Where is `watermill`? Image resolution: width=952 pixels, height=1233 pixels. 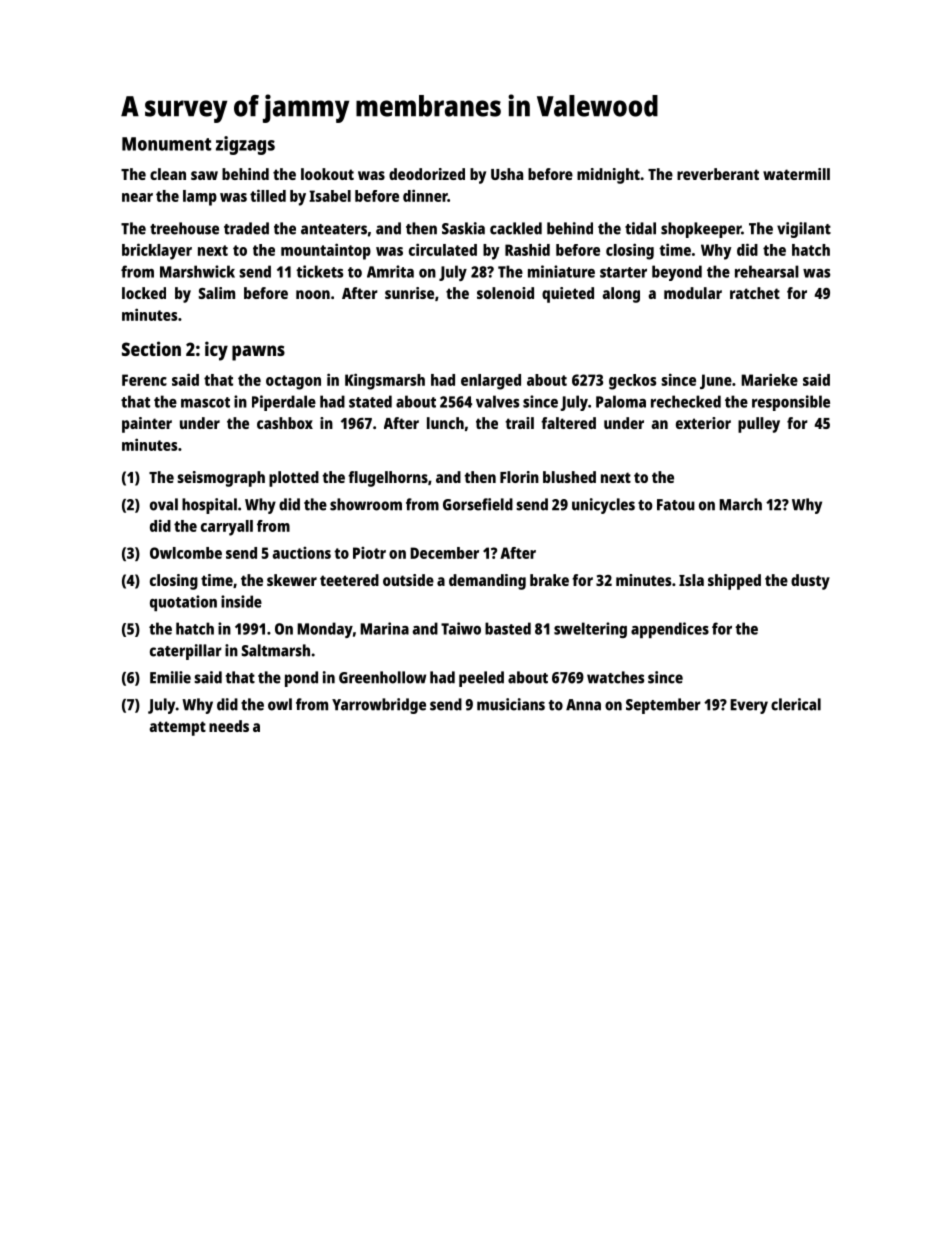 watermill is located at coordinates (796, 174).
